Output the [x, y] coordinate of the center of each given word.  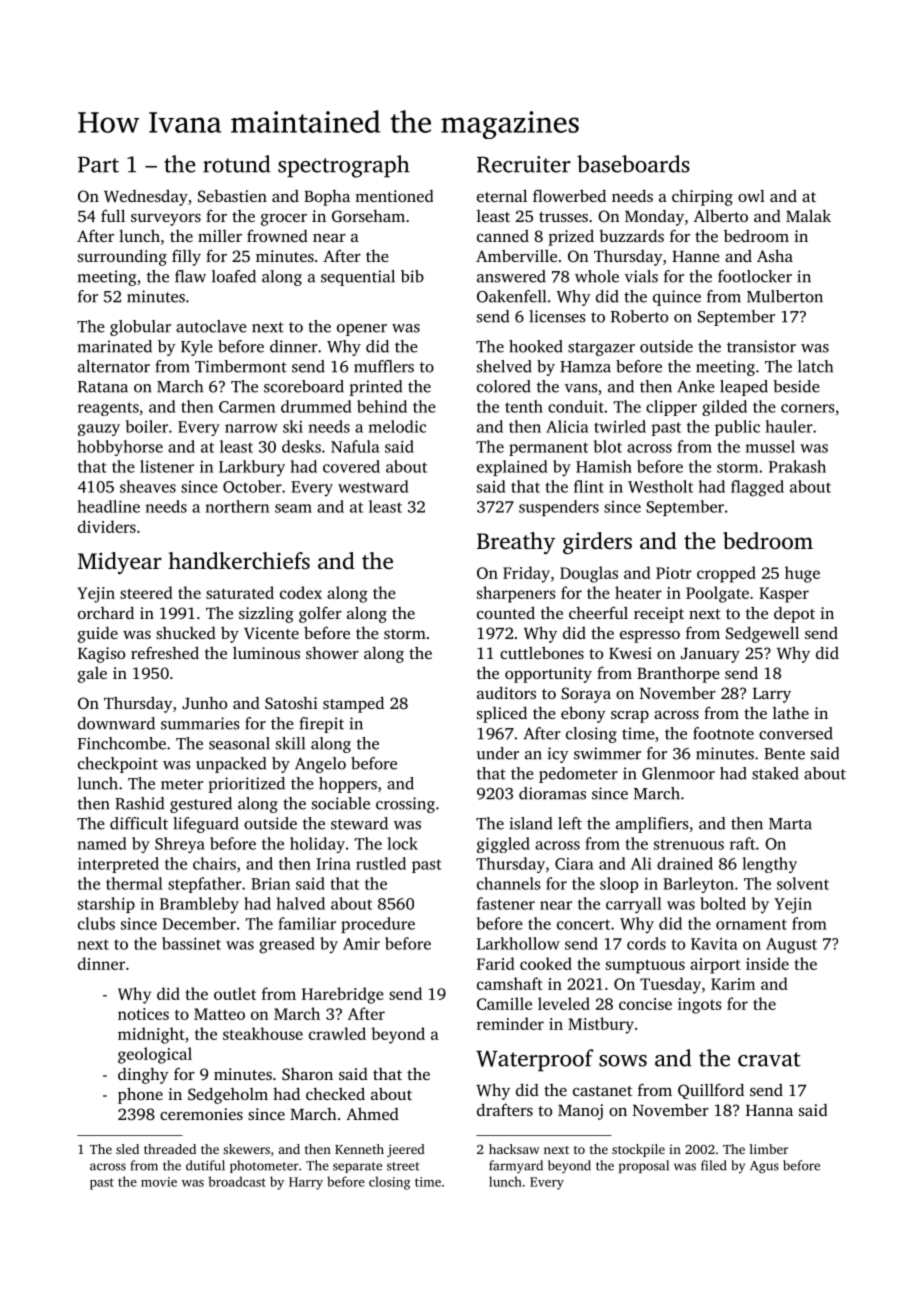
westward [373, 486]
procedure [378, 925]
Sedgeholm [228, 1095]
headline [109, 506]
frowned [277, 235]
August [791, 946]
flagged [757, 488]
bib [412, 276]
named [102, 843]
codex [301, 592]
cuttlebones [542, 652]
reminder [510, 1023]
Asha [775, 255]
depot [794, 615]
